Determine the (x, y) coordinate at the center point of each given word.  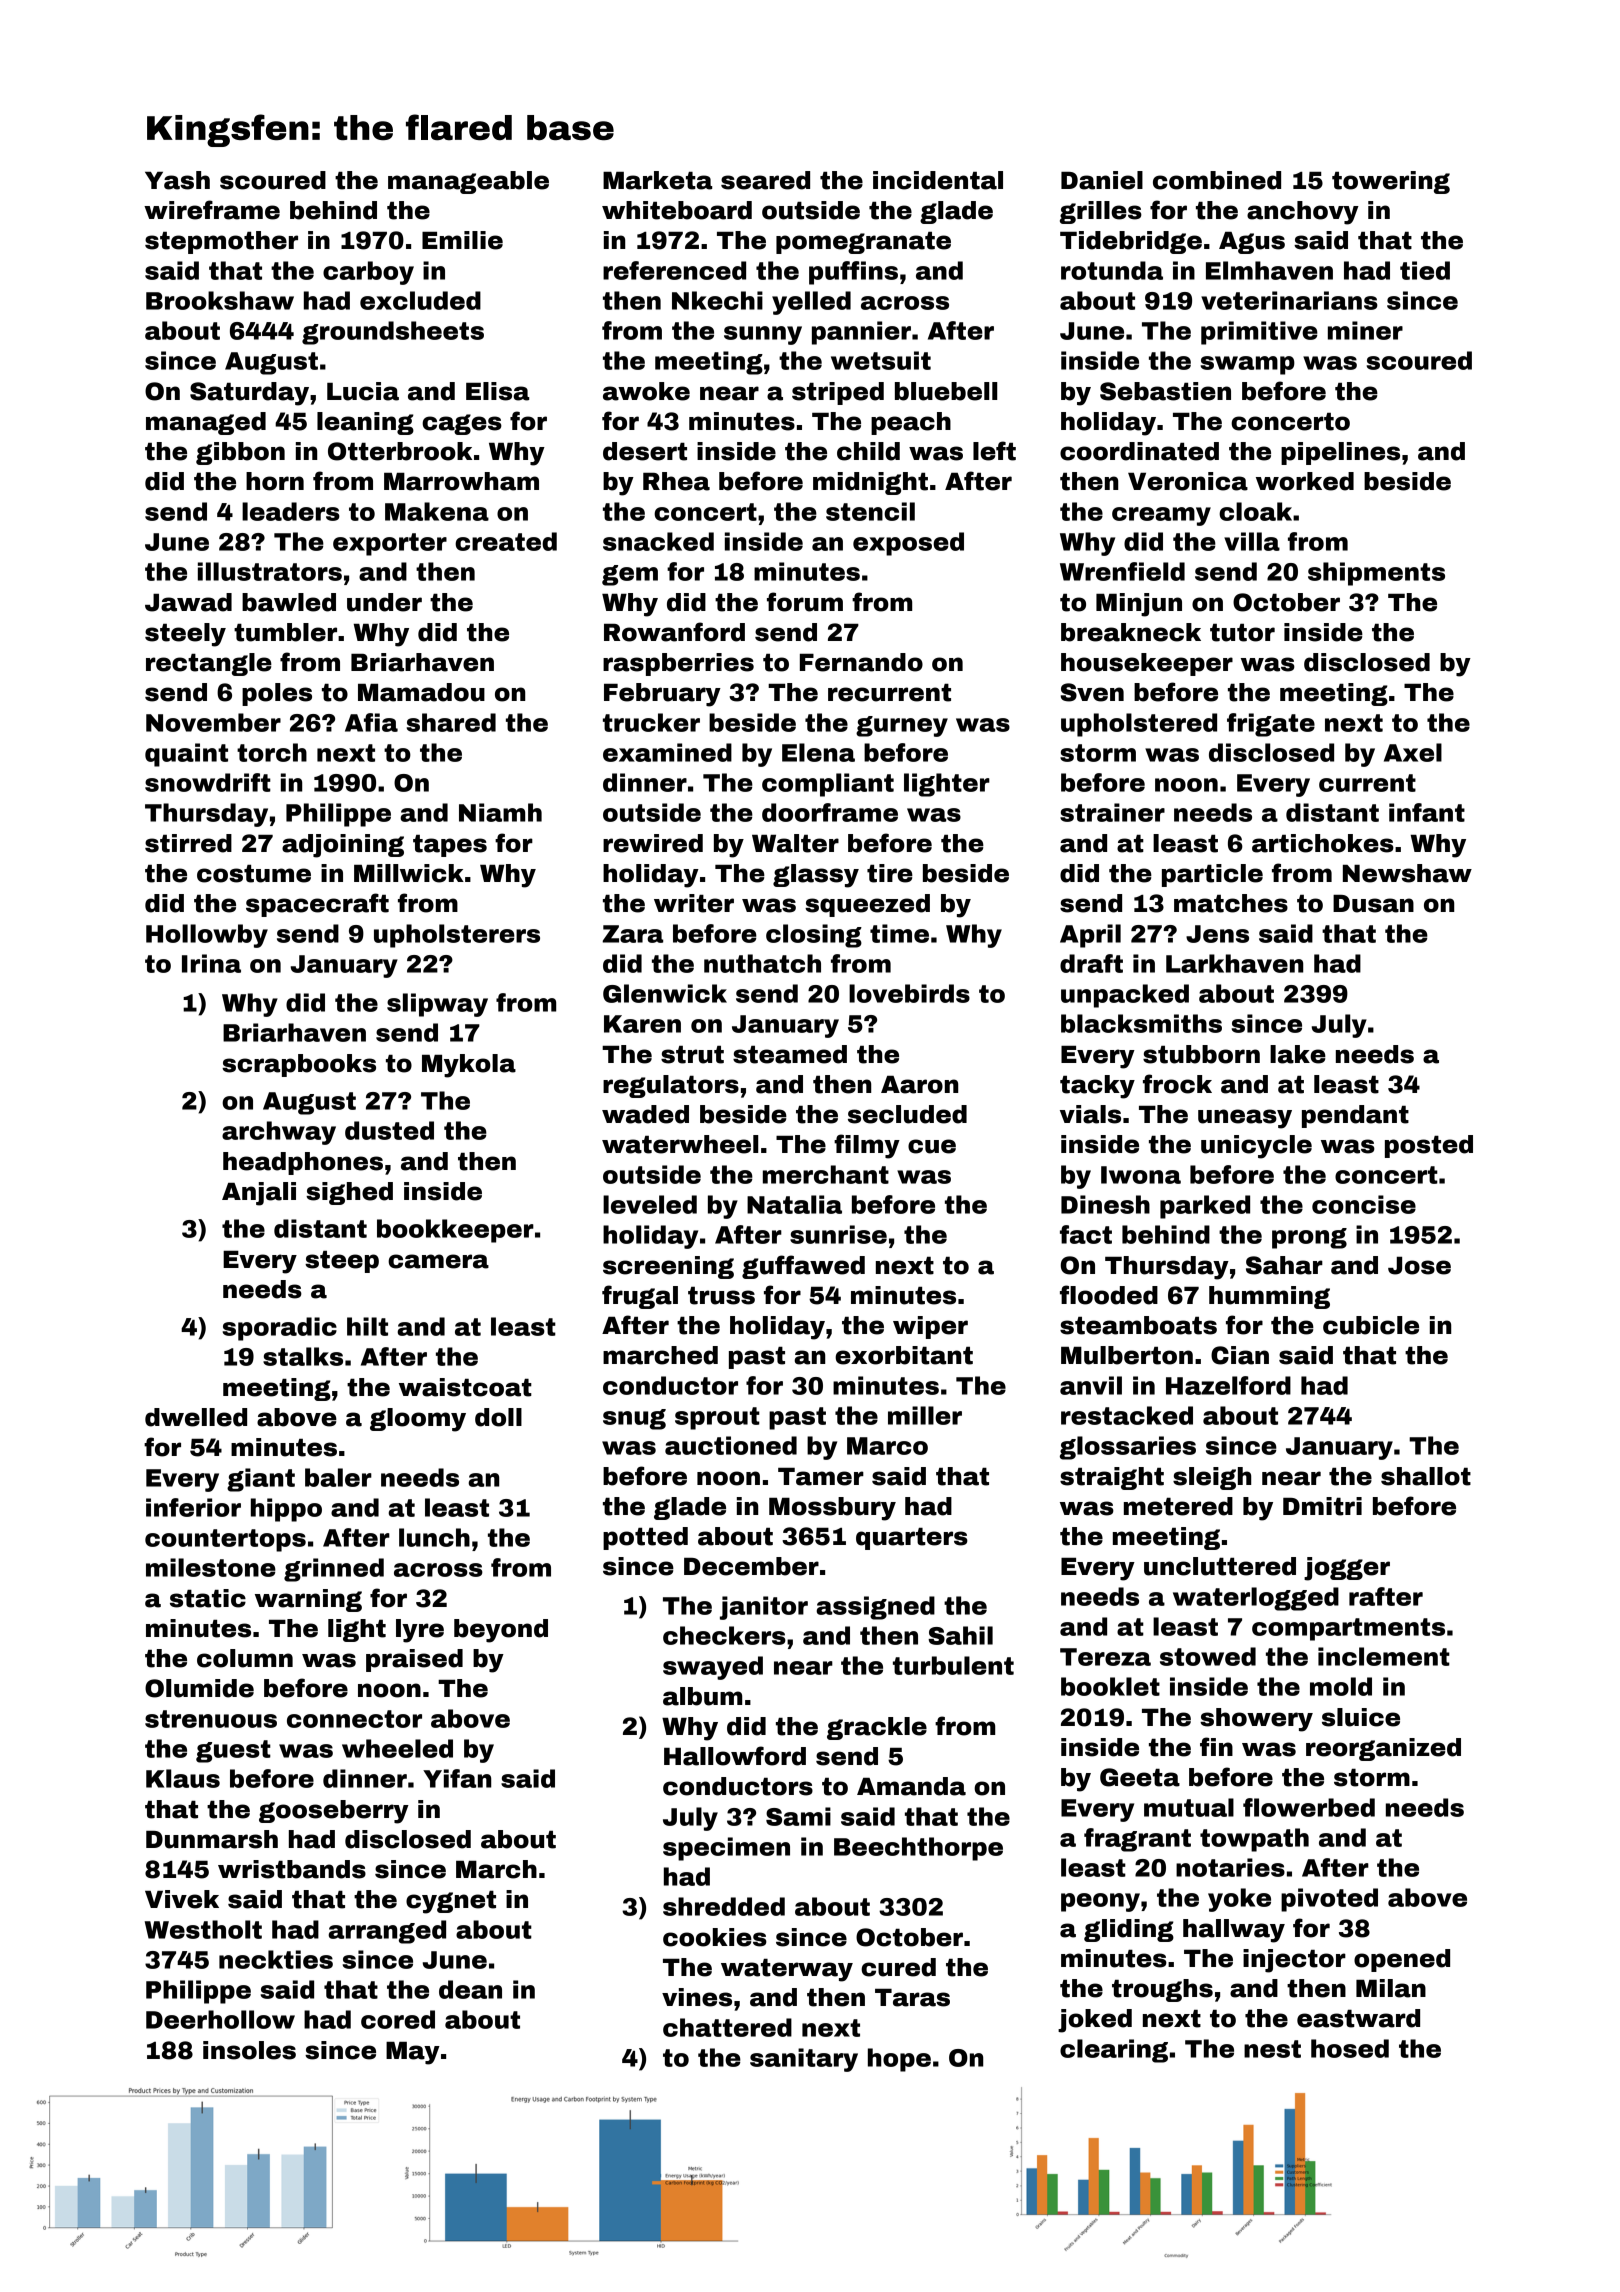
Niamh (500, 812)
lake (1298, 1054)
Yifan (457, 1778)
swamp (1248, 365)
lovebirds (909, 993)
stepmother (221, 242)
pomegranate (863, 243)
